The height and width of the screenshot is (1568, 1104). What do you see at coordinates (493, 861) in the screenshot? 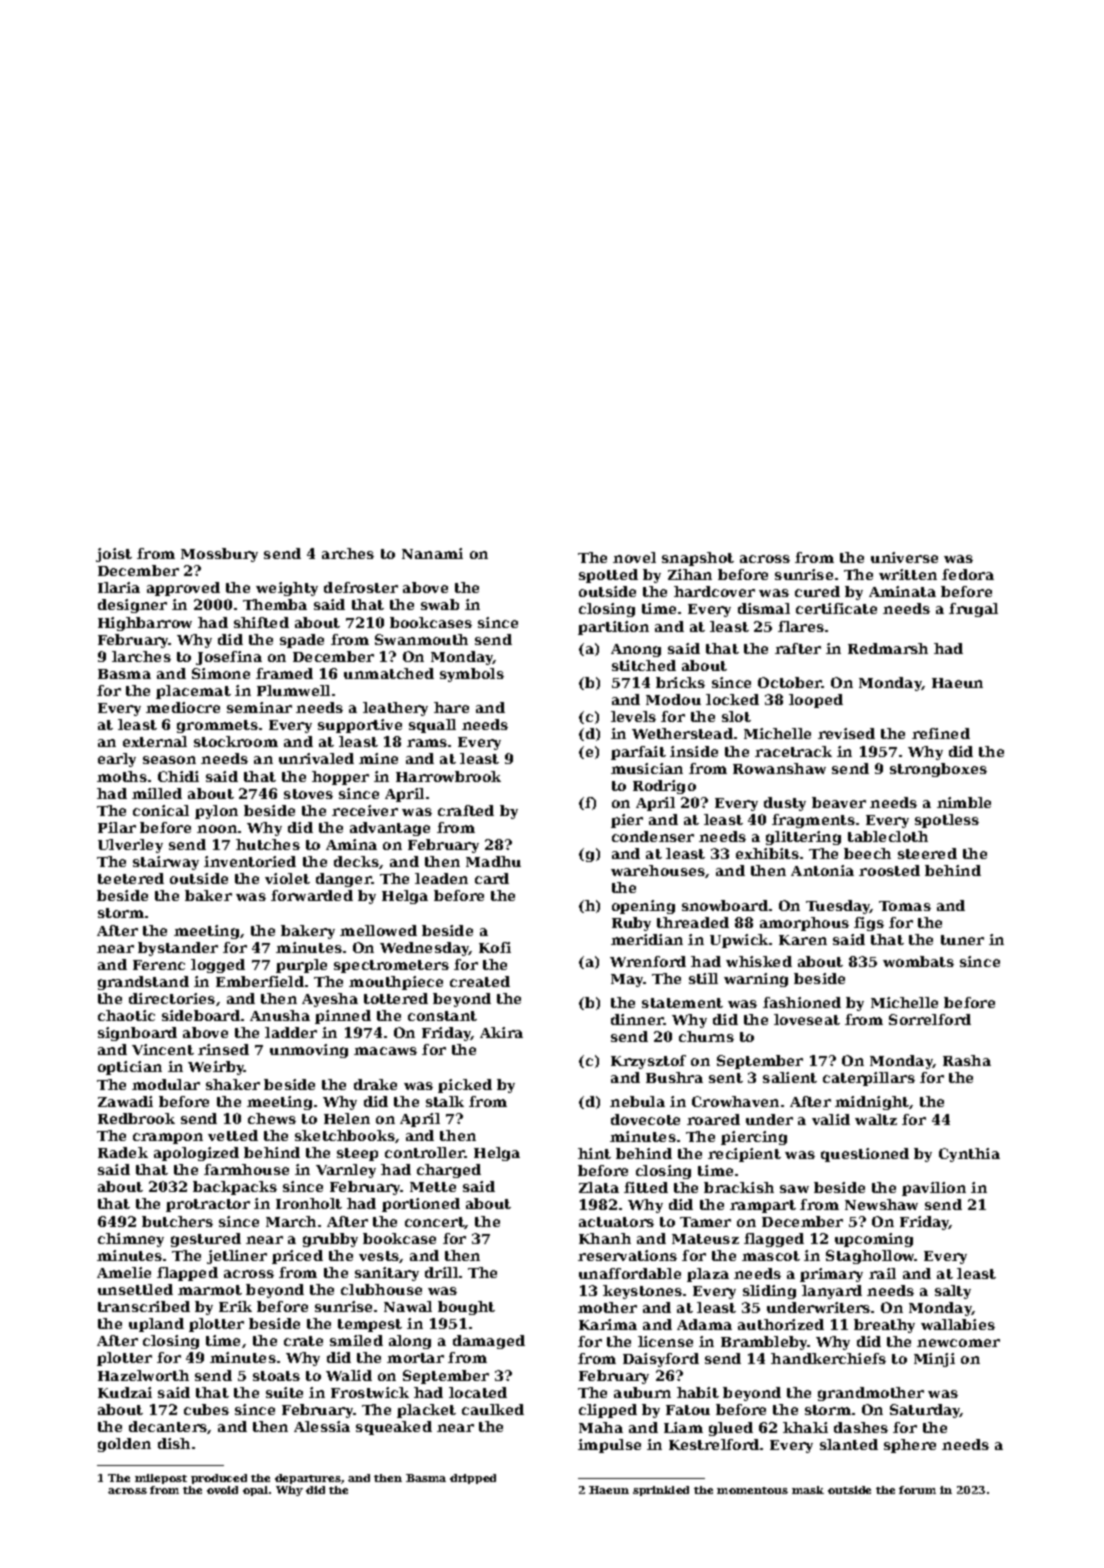
I see `Madhu` at bounding box center [493, 861].
